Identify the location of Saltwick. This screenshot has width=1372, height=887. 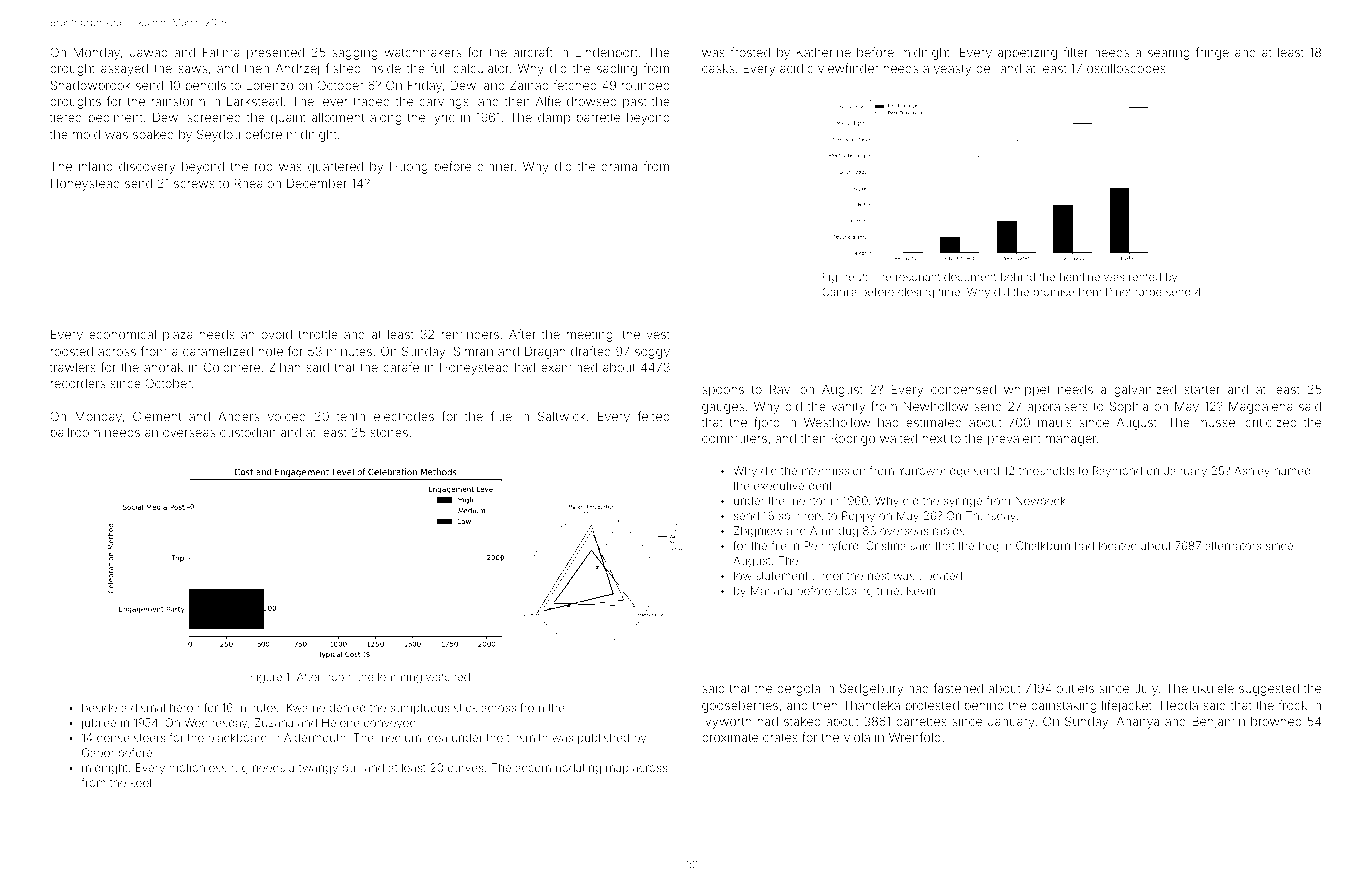
(562, 416).
